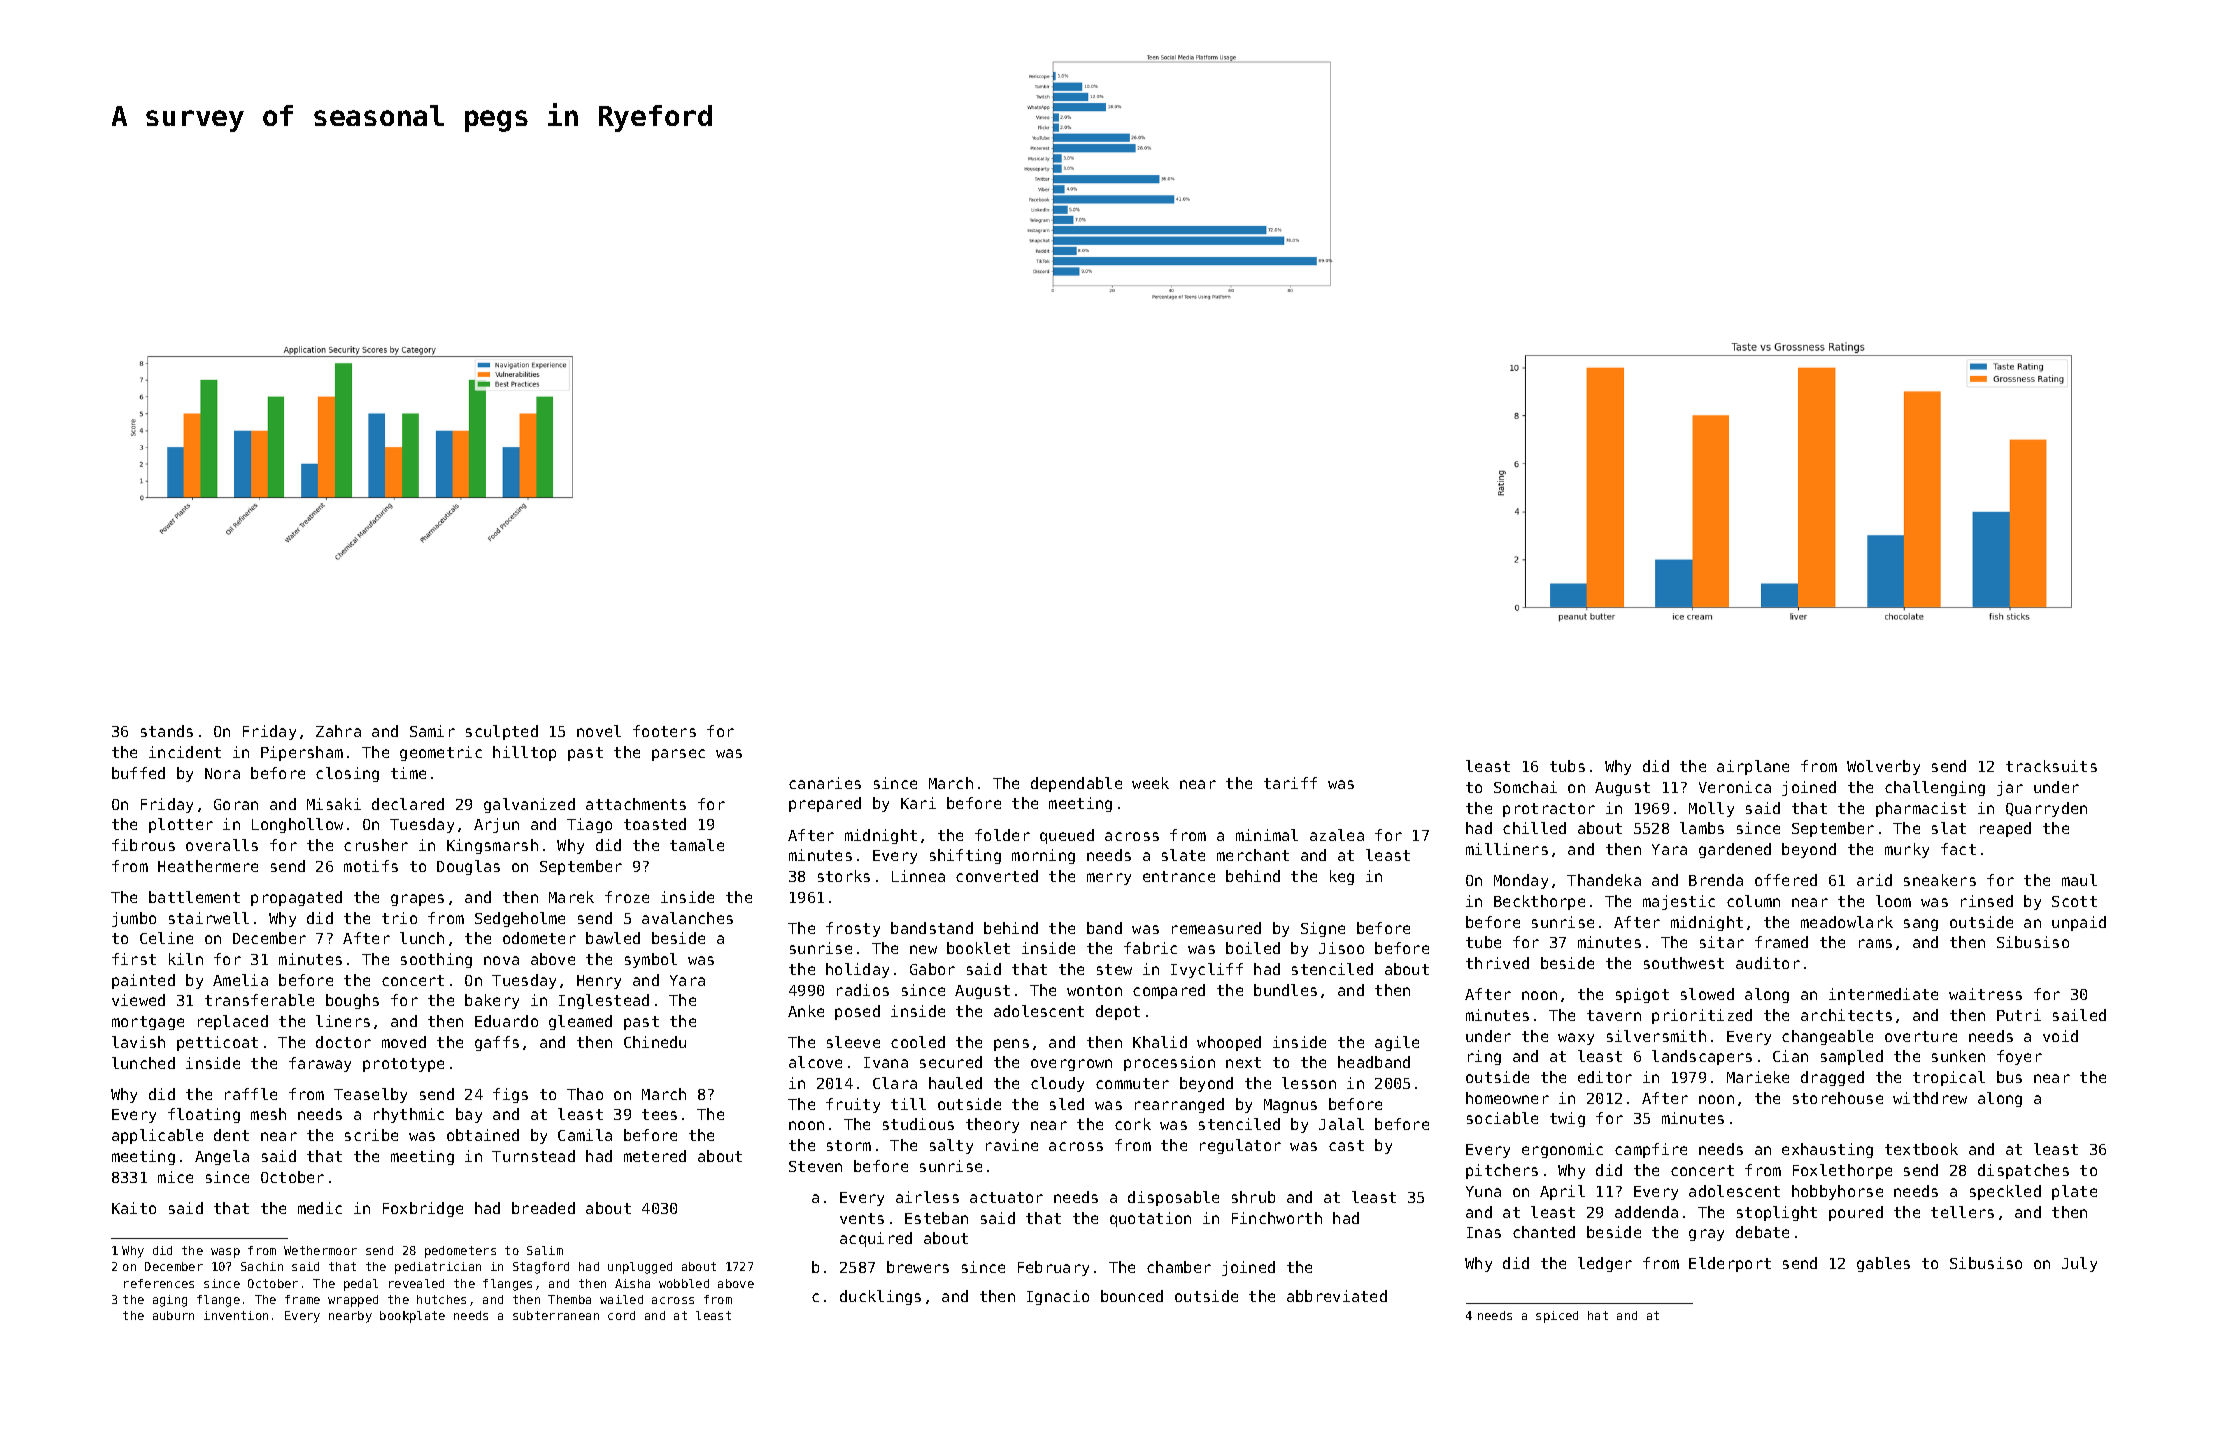 The height and width of the document is (1440, 2226). What do you see at coordinates (1216, 928) in the document?
I see `remeasured` at bounding box center [1216, 928].
